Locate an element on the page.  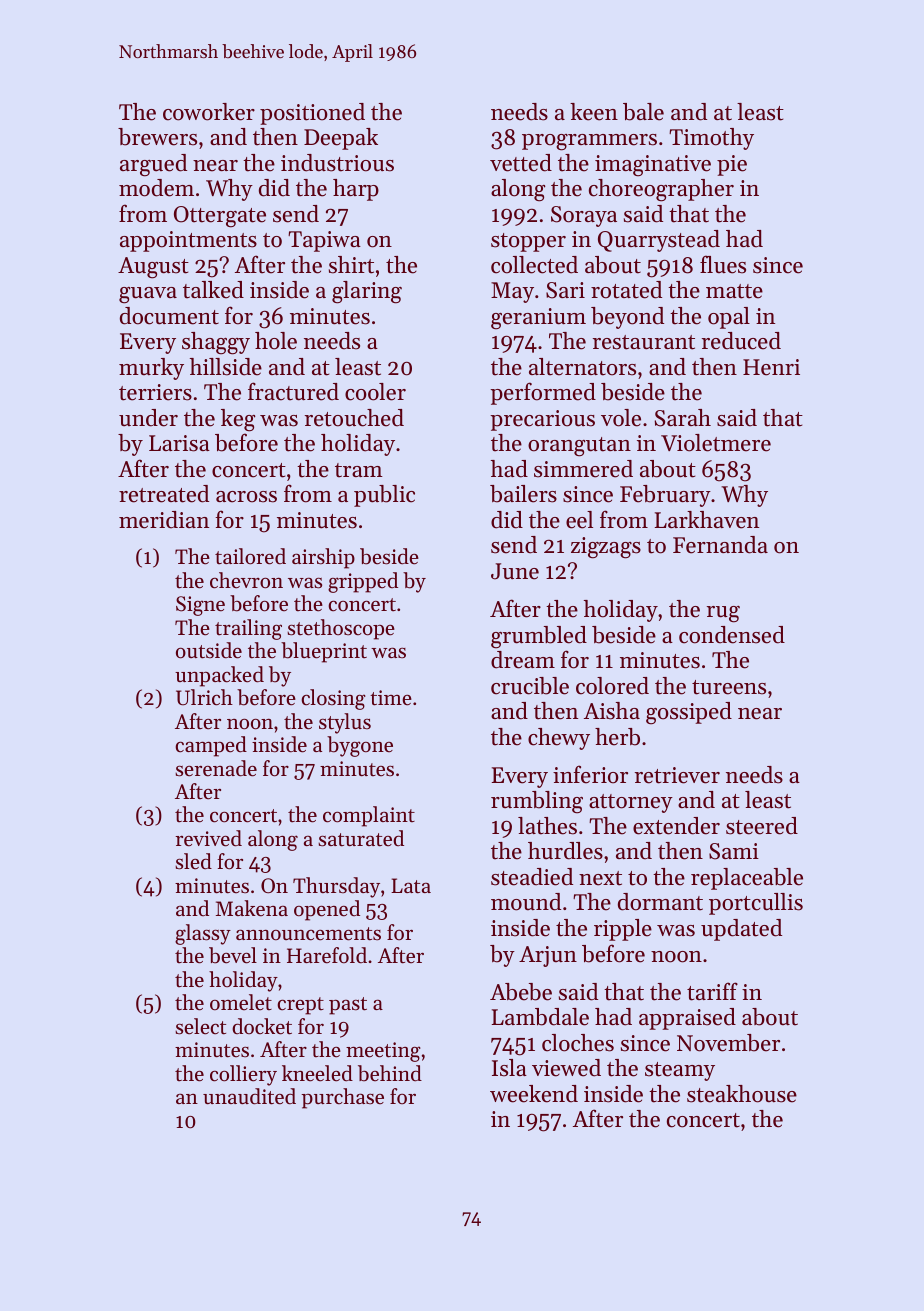
sled is located at coordinates (193, 861).
